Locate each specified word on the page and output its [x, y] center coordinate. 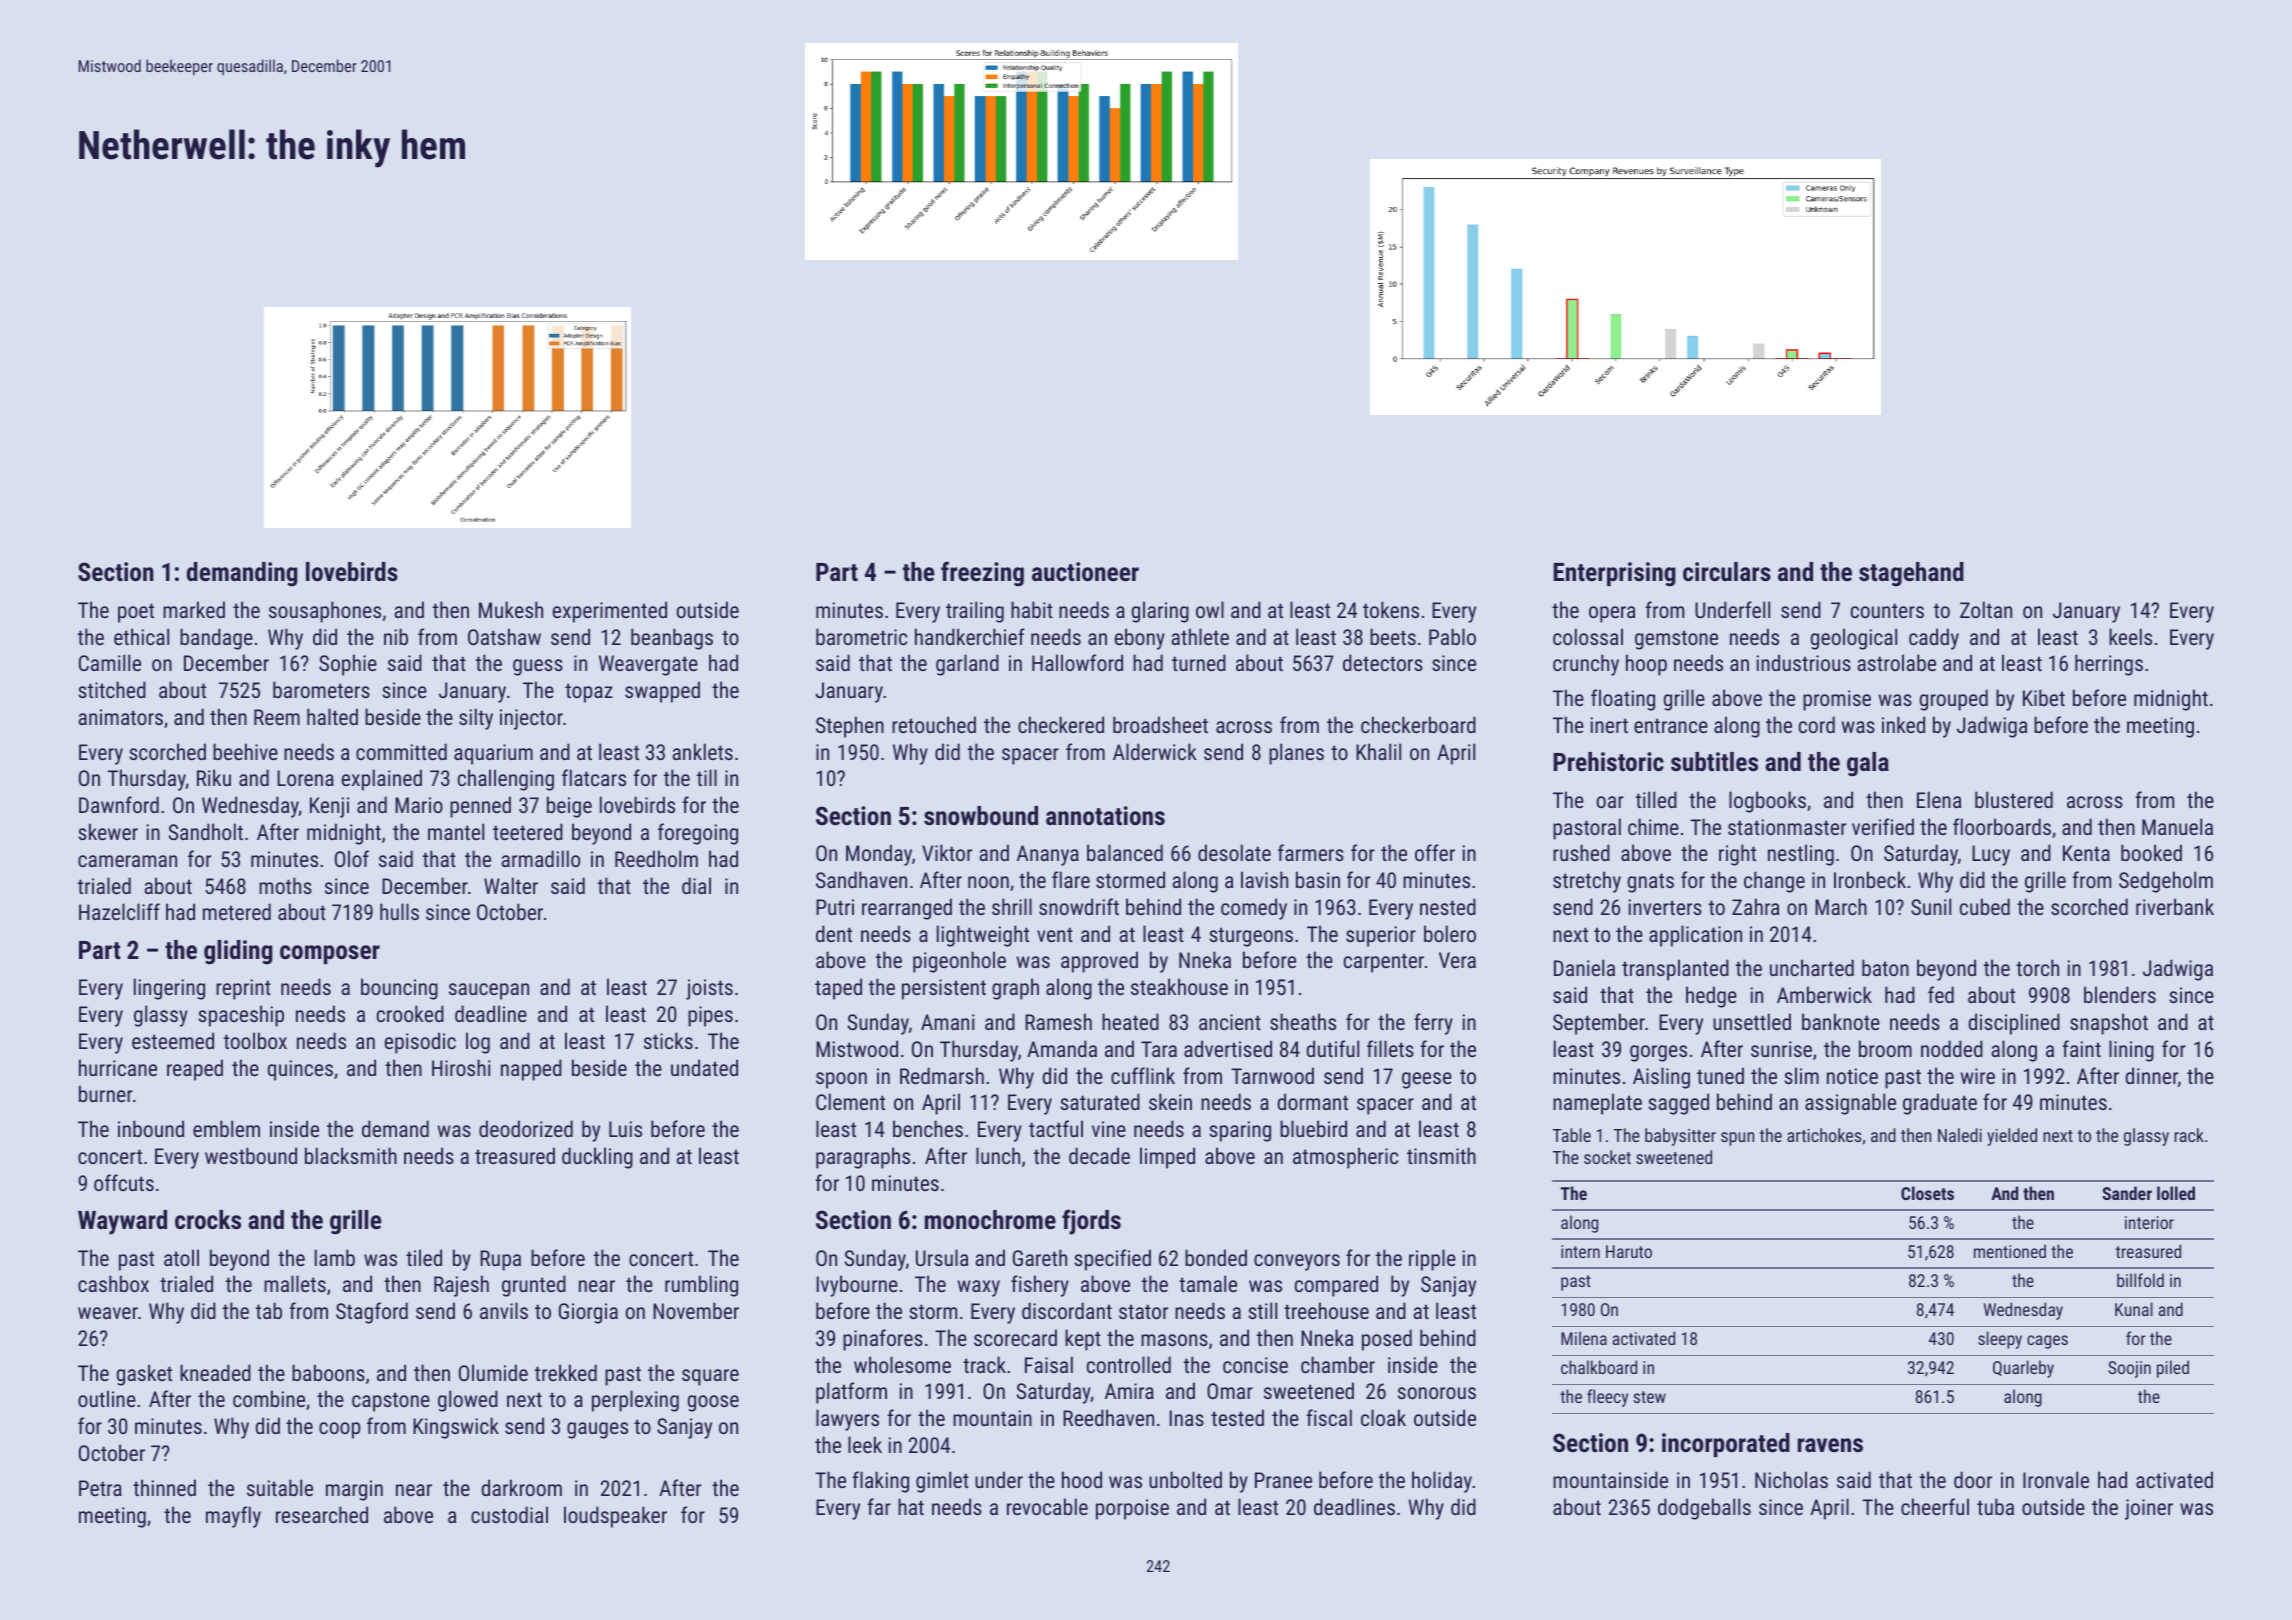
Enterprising [1614, 574]
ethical [141, 636]
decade [1099, 1155]
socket [1607, 1157]
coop [339, 1430]
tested [1237, 1417]
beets [1393, 636]
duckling [597, 1158]
